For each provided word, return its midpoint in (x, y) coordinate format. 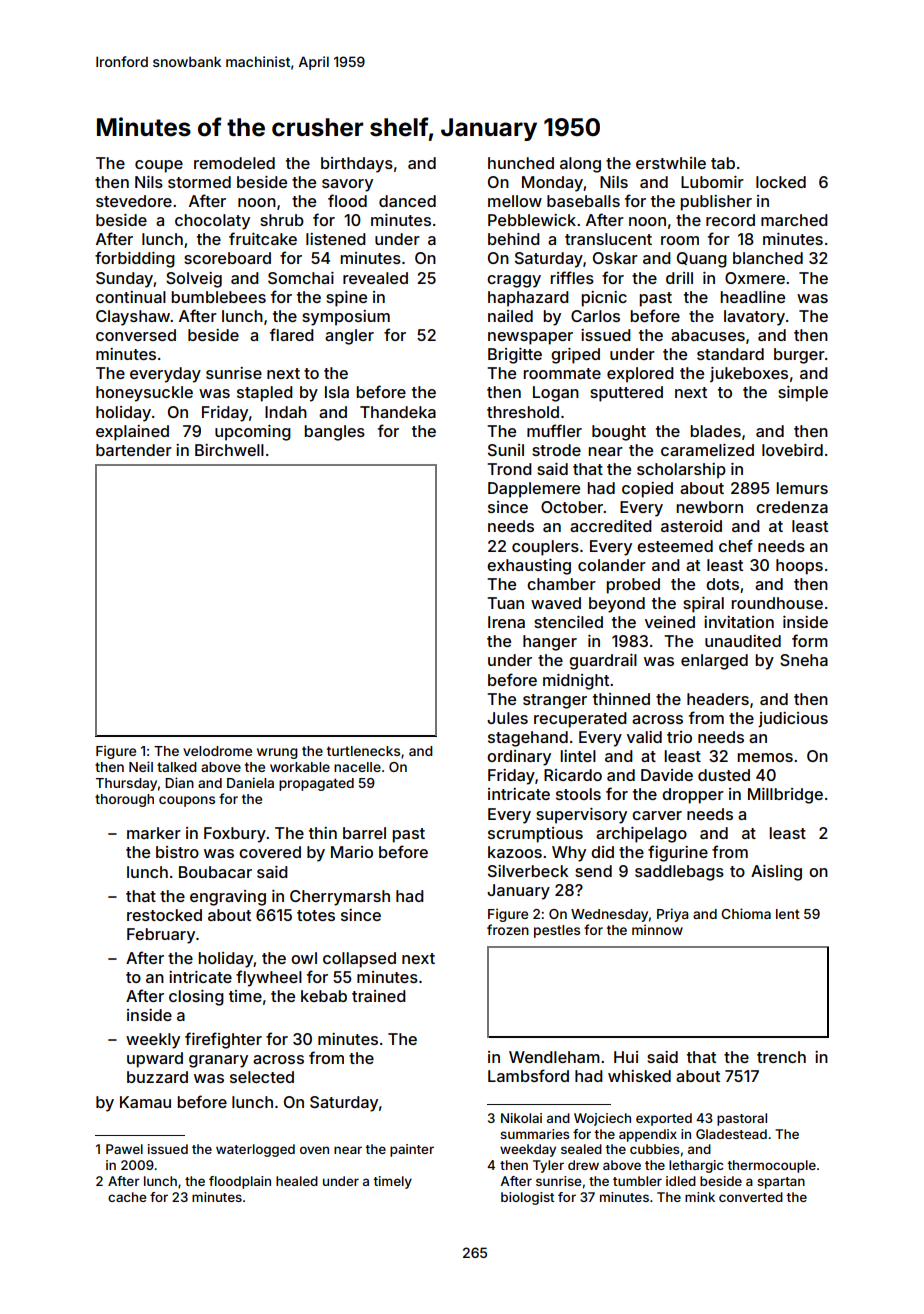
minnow (657, 929)
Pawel (124, 1149)
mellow (515, 201)
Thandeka (398, 412)
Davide (667, 775)
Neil (141, 766)
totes (316, 915)
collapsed (359, 960)
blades (715, 431)
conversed (136, 335)
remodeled (234, 163)
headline (752, 297)
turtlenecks (363, 751)
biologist (527, 1198)
